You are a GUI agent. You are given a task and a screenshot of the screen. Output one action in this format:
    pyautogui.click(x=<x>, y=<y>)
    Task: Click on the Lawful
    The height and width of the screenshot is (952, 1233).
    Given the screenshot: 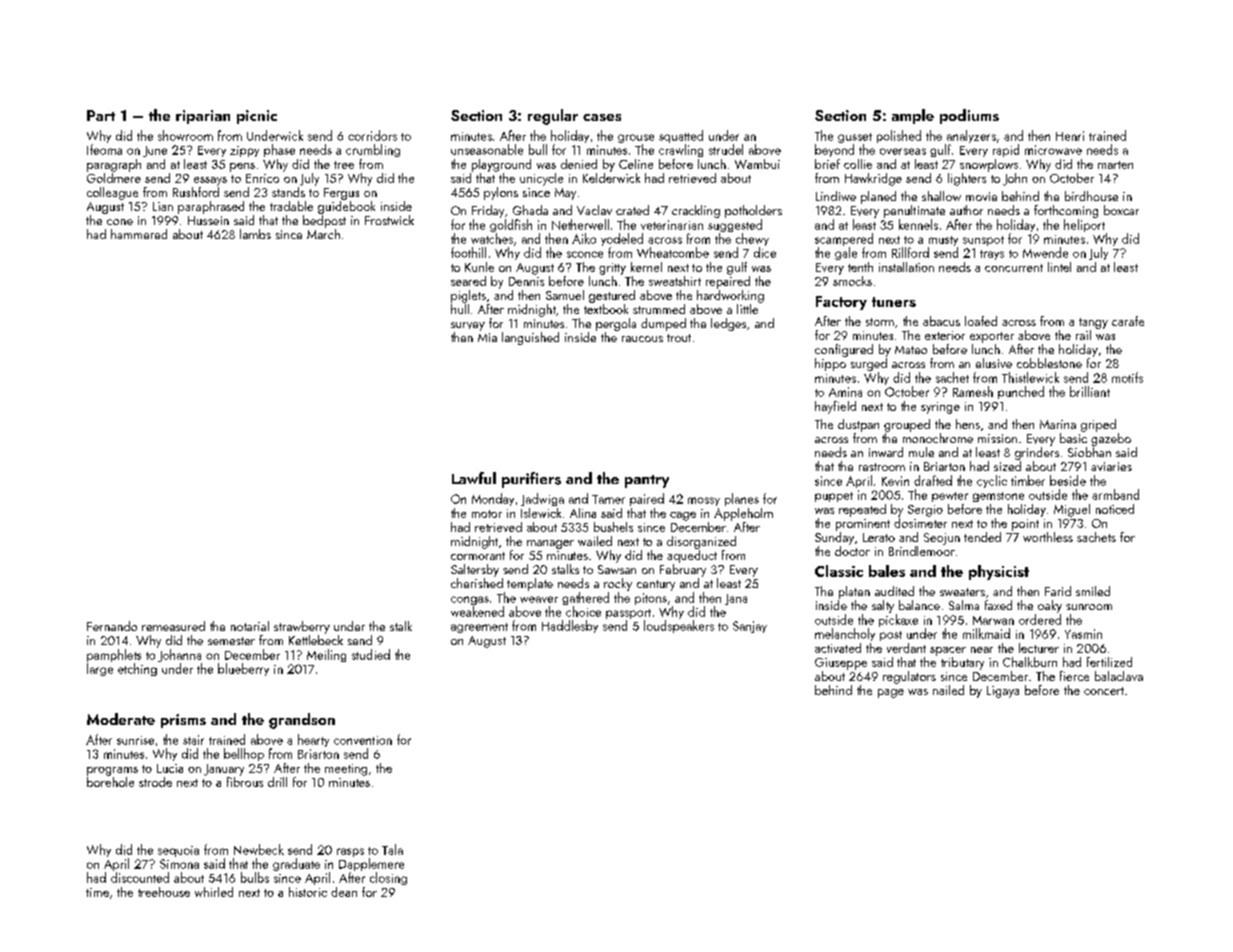 What is the action you would take?
    pyautogui.click(x=474, y=478)
